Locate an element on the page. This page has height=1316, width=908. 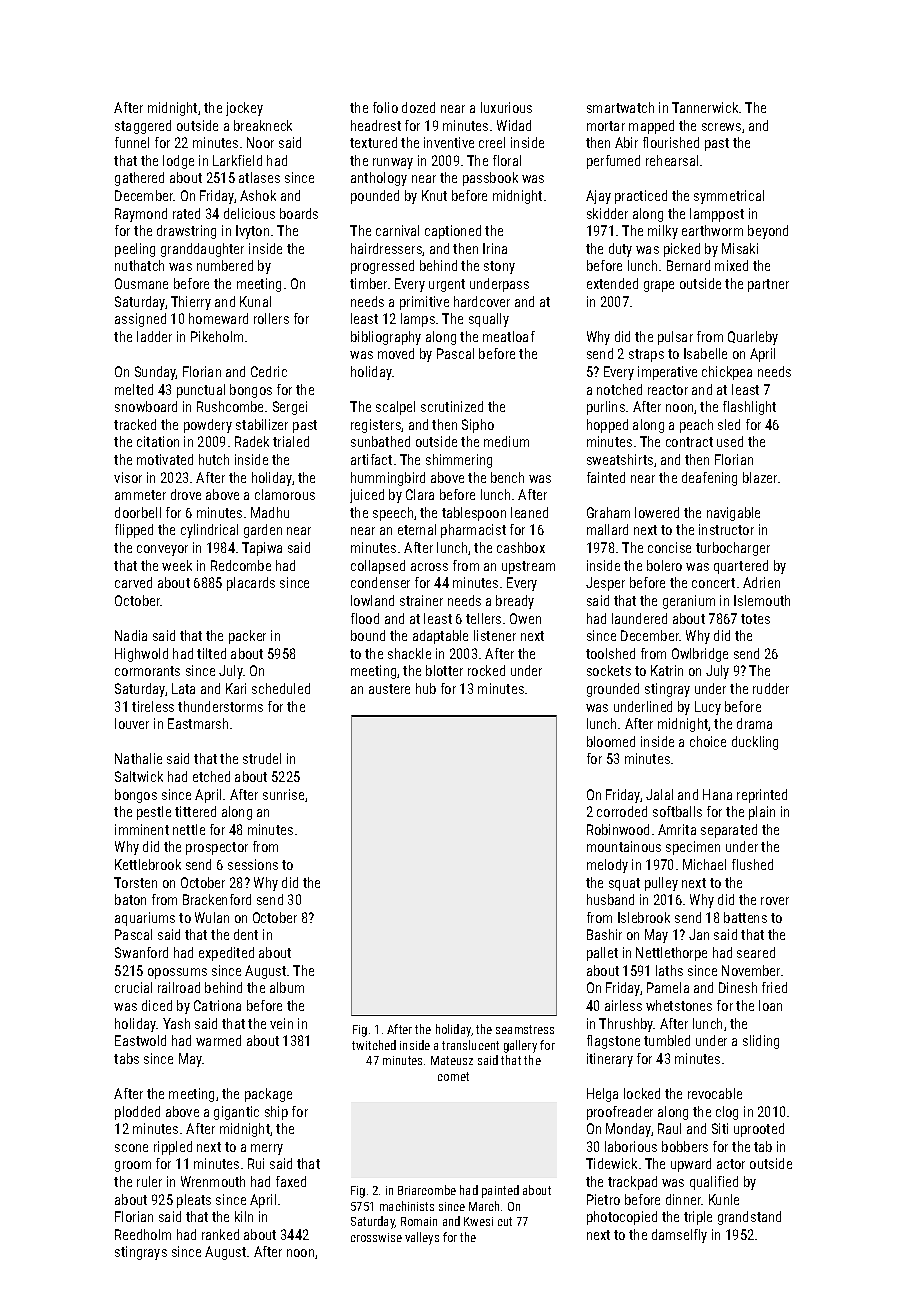
floral is located at coordinates (507, 160).
